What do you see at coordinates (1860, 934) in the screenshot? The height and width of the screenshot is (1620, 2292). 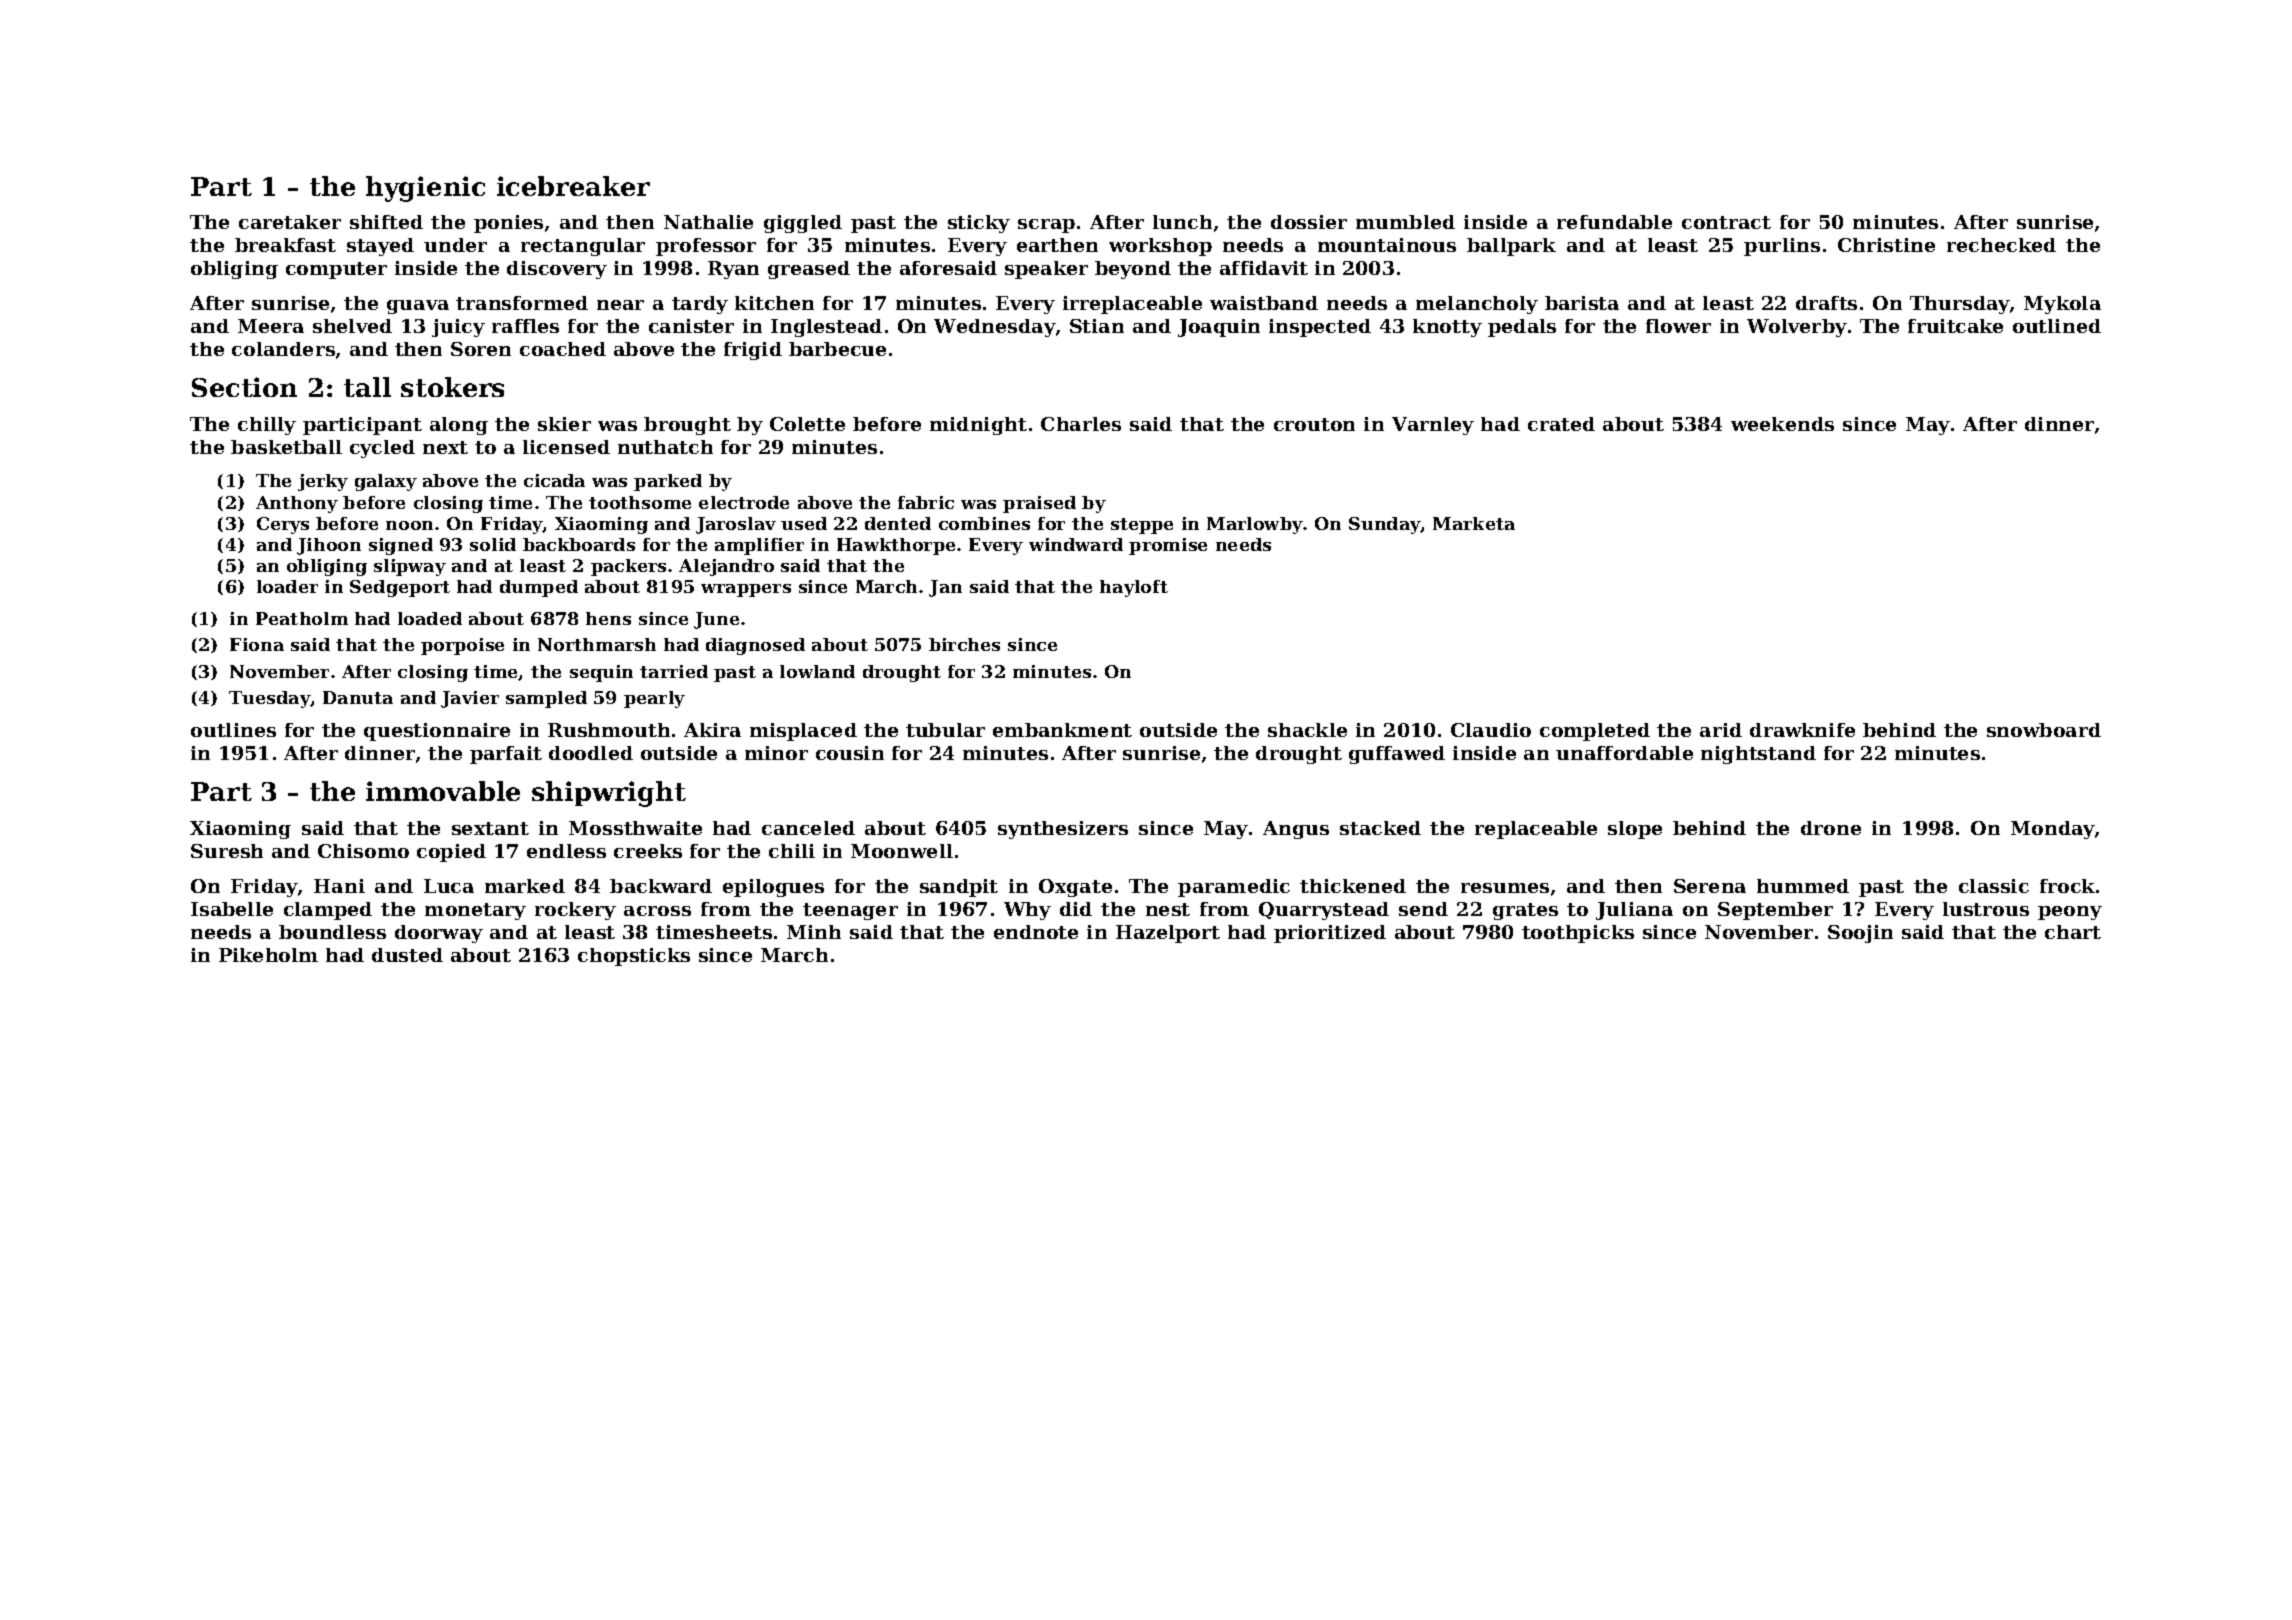 I see `Soojin` at bounding box center [1860, 934].
